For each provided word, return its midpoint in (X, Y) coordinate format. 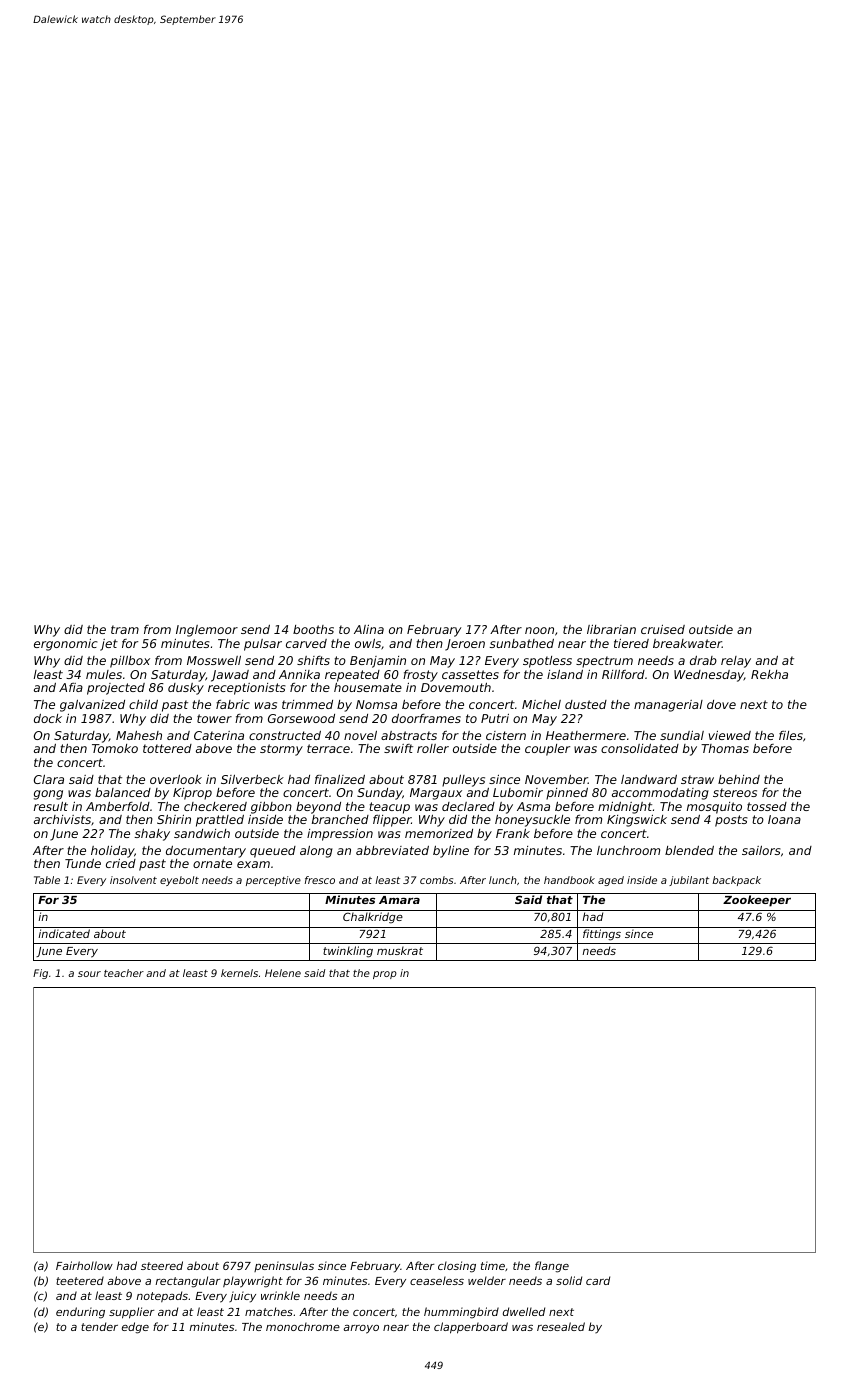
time (493, 1265)
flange (552, 1267)
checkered (215, 806)
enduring (80, 1313)
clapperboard (471, 1328)
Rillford (623, 674)
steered (162, 1265)
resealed (561, 1326)
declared (468, 806)
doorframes (426, 718)
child (143, 704)
